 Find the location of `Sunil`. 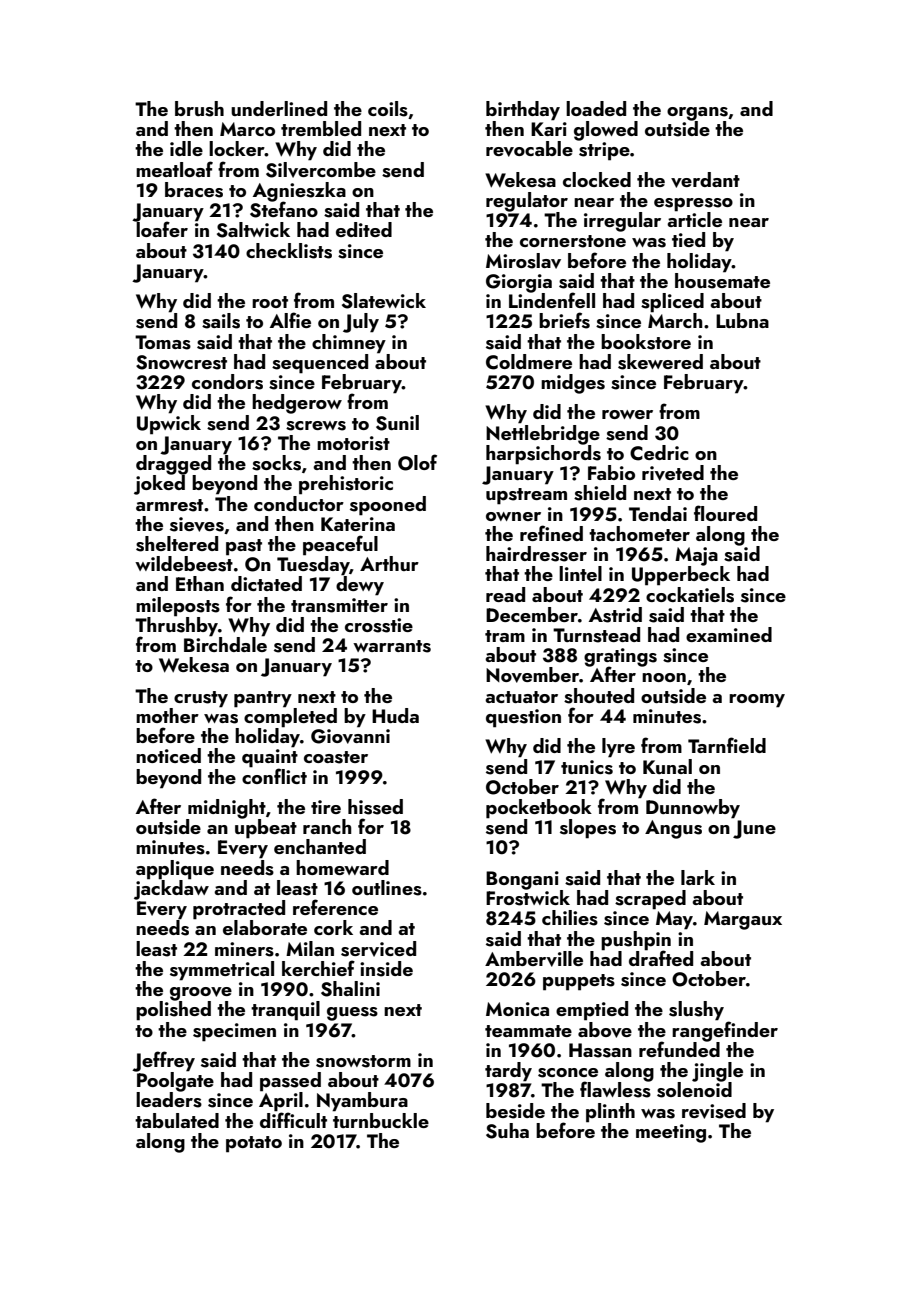

Sunil is located at coordinates (397, 423).
